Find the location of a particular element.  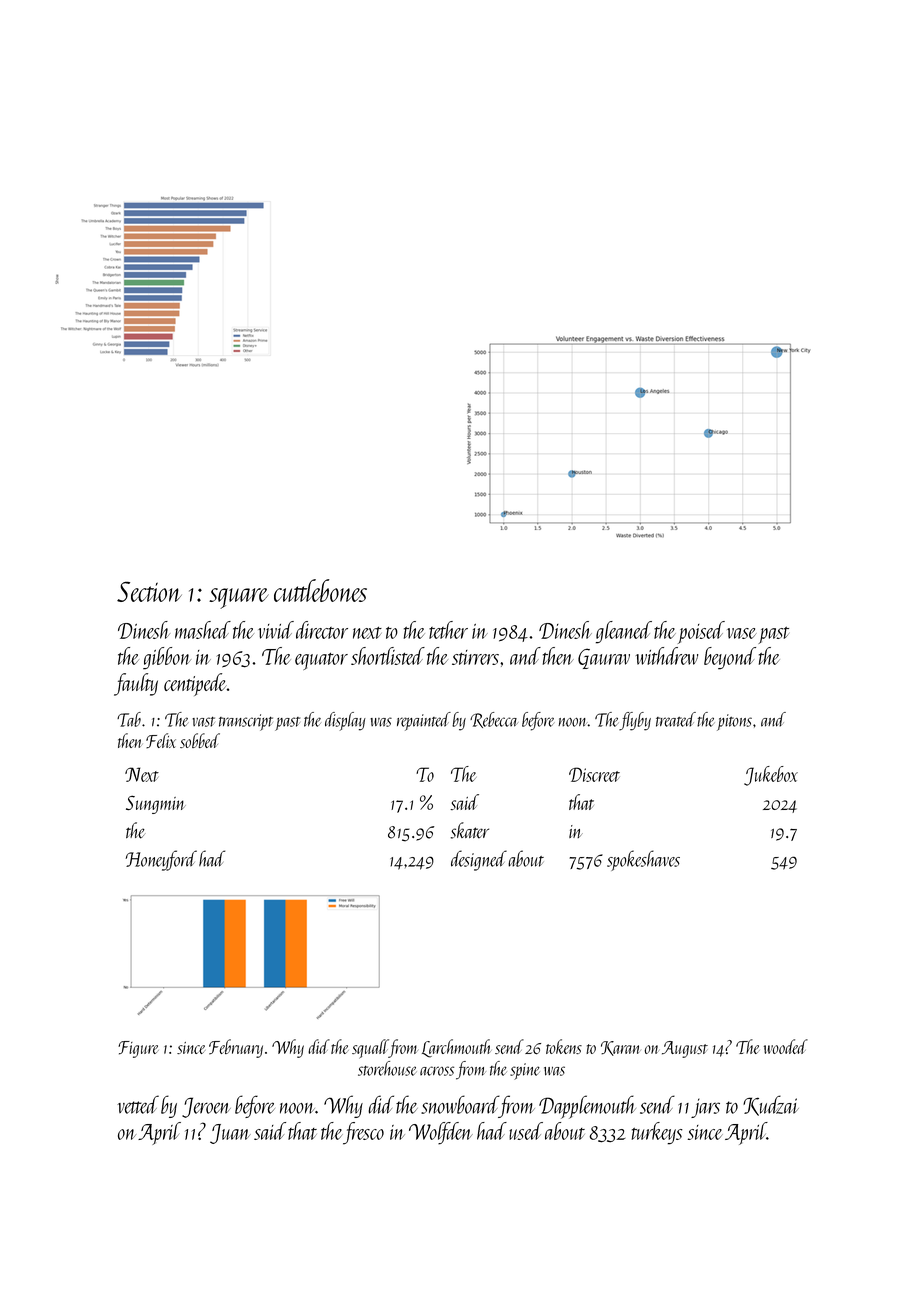

beyond is located at coordinates (730, 658).
